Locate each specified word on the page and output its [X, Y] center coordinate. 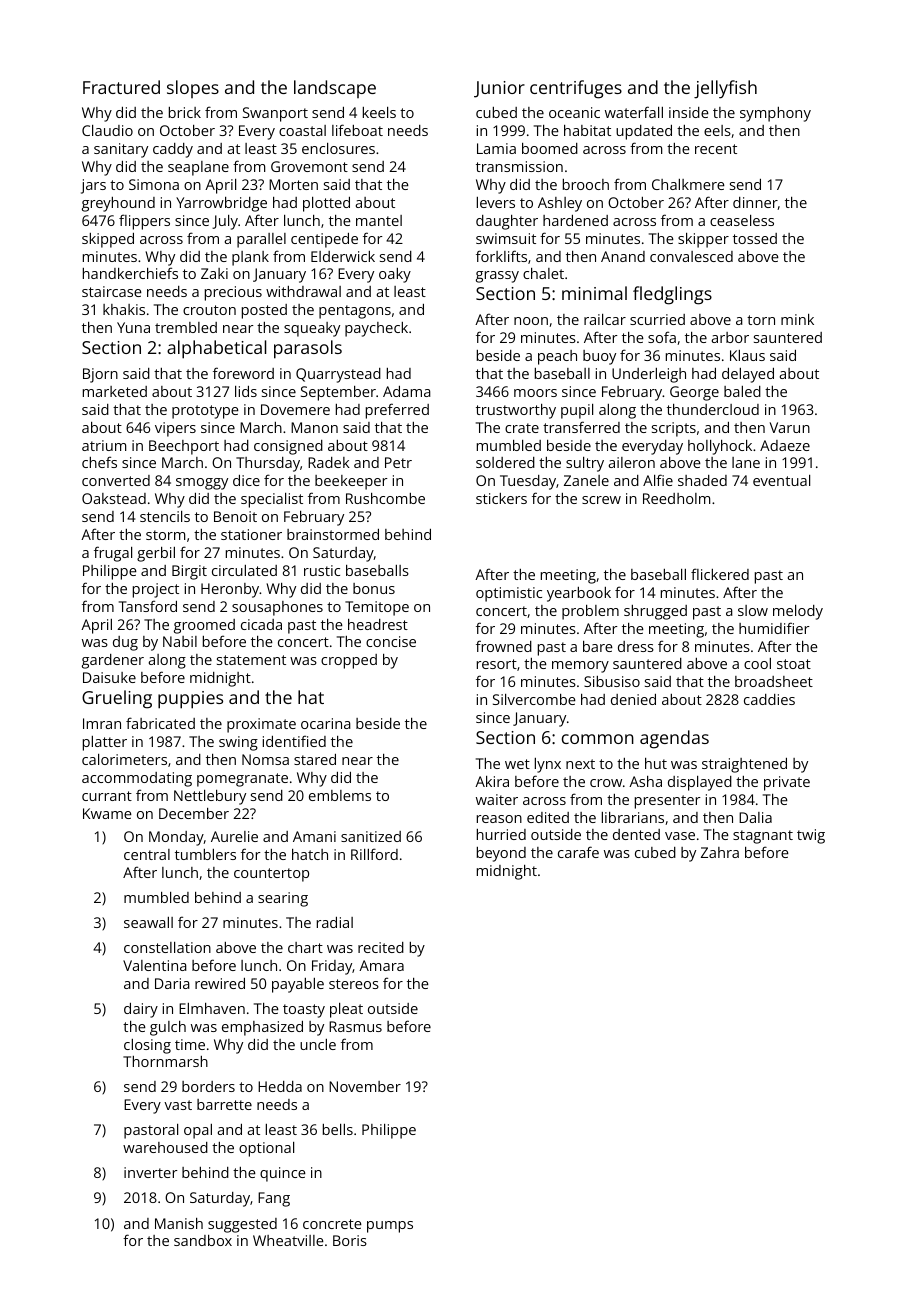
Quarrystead [338, 375]
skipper [703, 240]
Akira [492, 781]
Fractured [121, 87]
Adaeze [785, 445]
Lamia [496, 148]
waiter [497, 799]
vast [178, 1105]
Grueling [117, 699]
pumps [390, 1227]
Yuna [133, 327]
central [147, 854]
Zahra [720, 852]
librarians [633, 817]
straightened [744, 765]
